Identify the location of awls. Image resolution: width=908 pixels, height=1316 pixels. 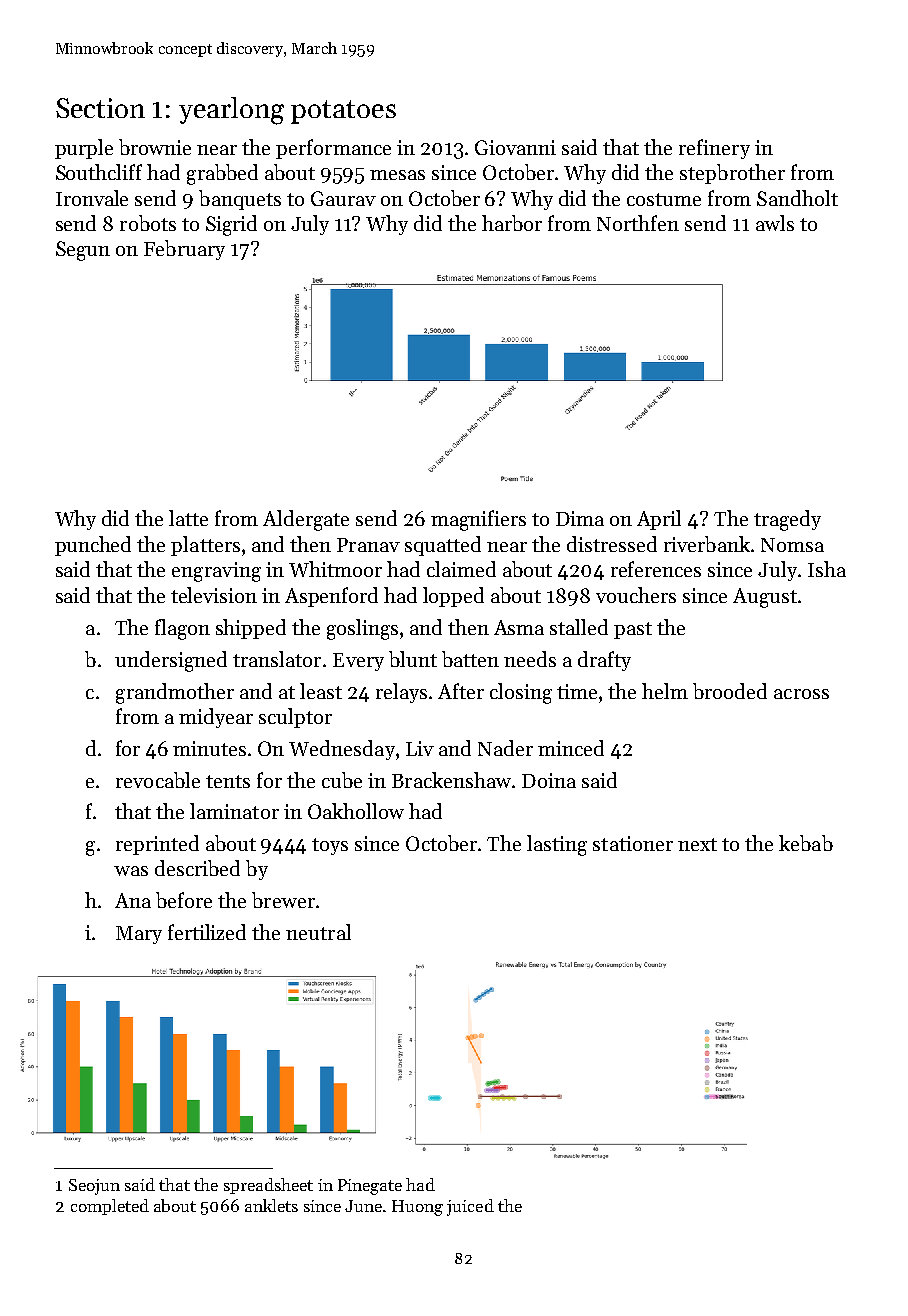
(775, 223).
